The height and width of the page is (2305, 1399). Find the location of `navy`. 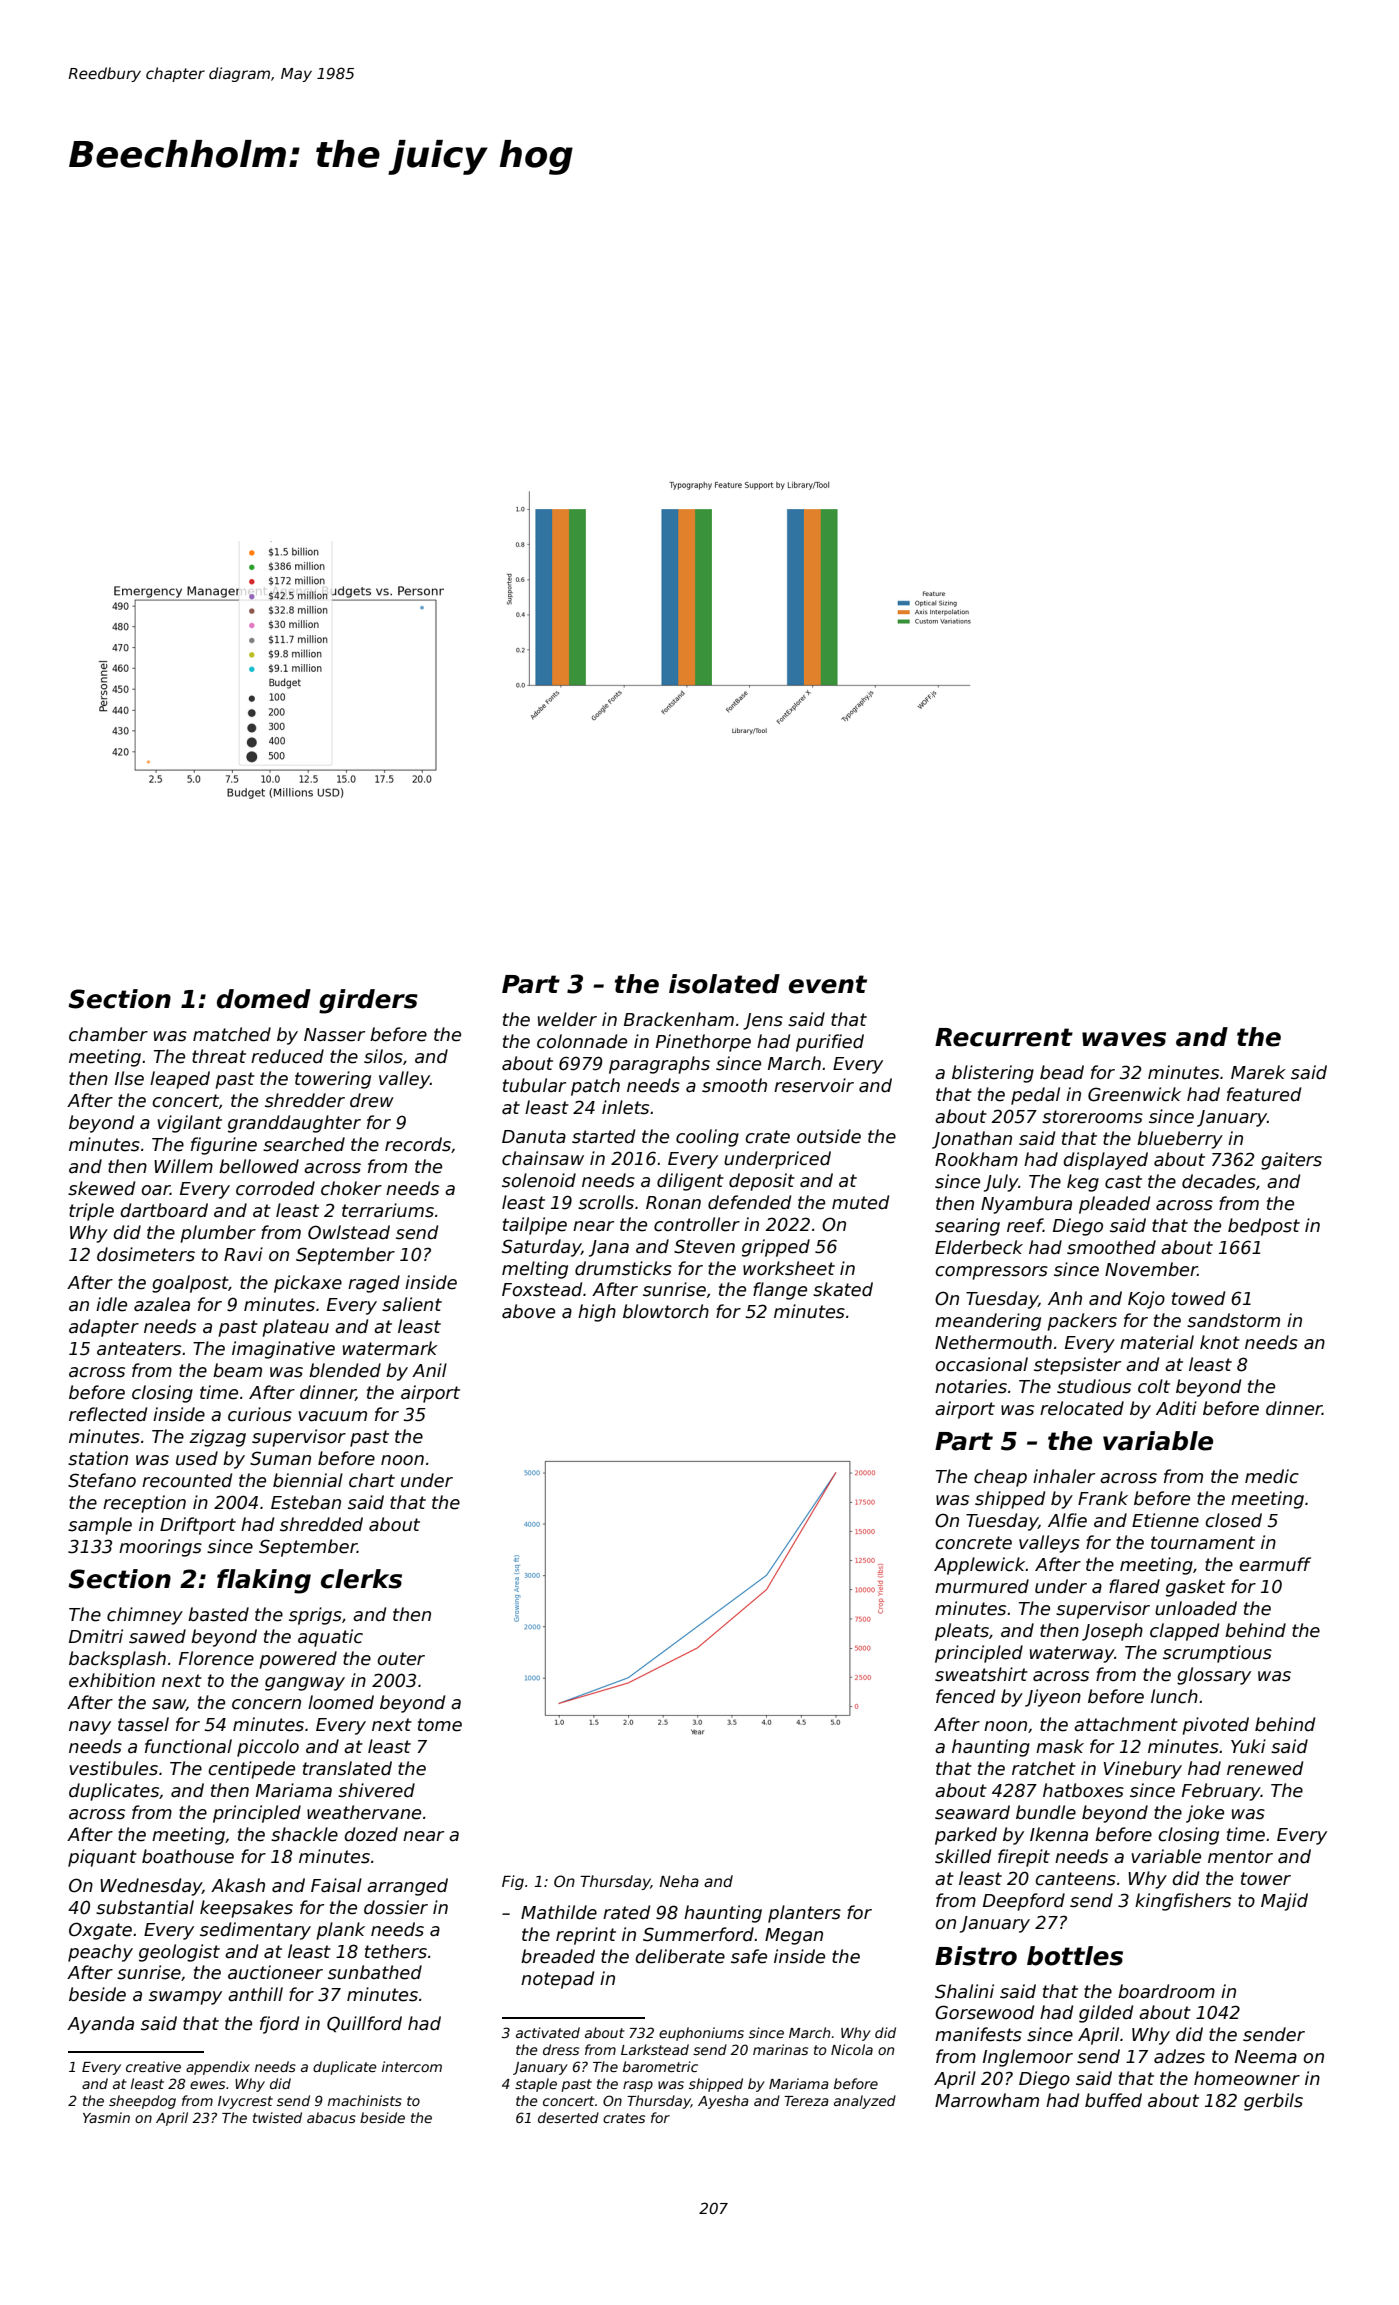

navy is located at coordinates (90, 1728).
